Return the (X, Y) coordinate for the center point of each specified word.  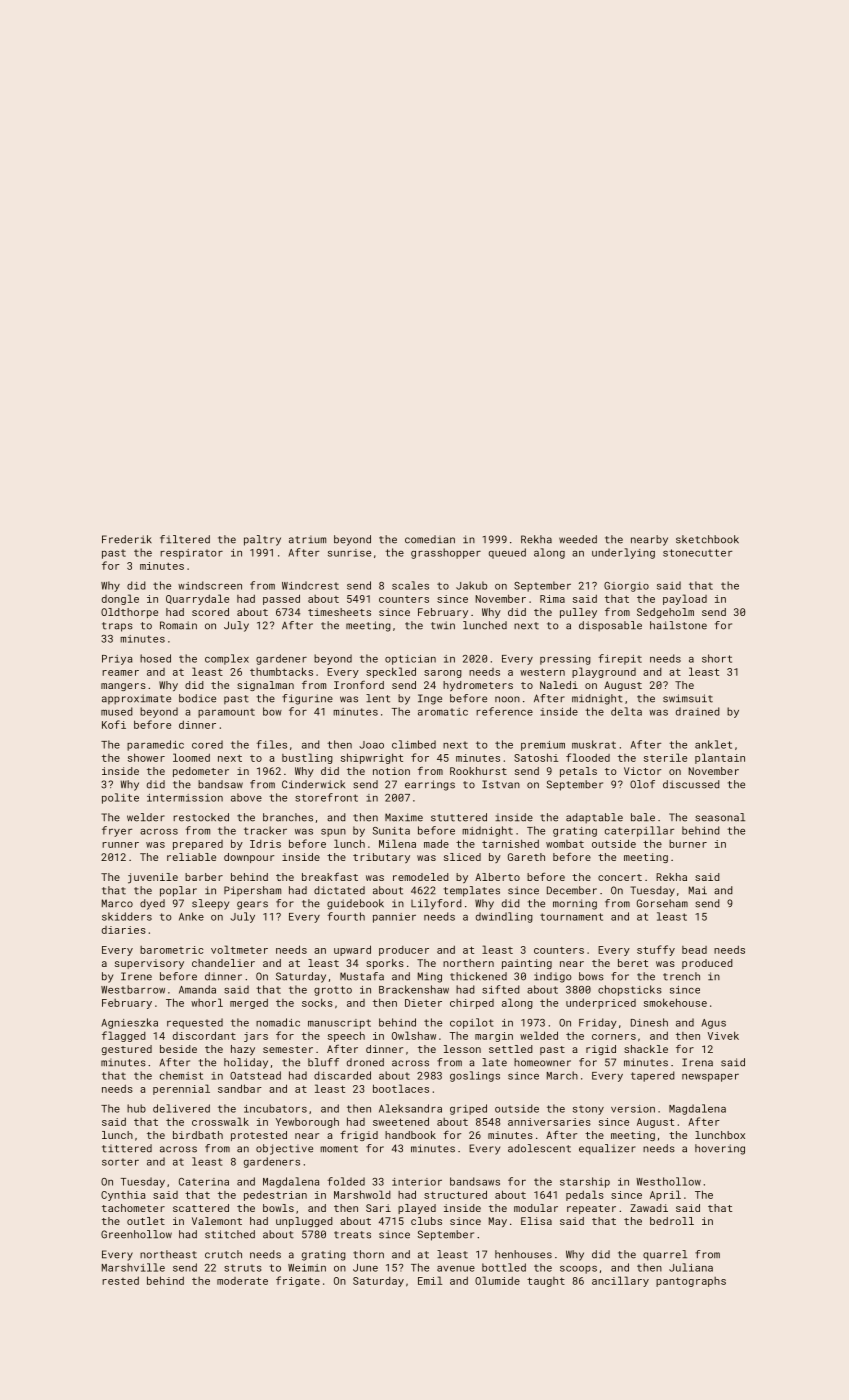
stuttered (459, 817)
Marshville (133, 1267)
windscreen (210, 585)
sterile (665, 757)
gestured (127, 1050)
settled (511, 1049)
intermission (185, 798)
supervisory (149, 964)
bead (694, 950)
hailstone (678, 625)
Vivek (723, 1035)
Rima (552, 599)
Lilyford (436, 904)
